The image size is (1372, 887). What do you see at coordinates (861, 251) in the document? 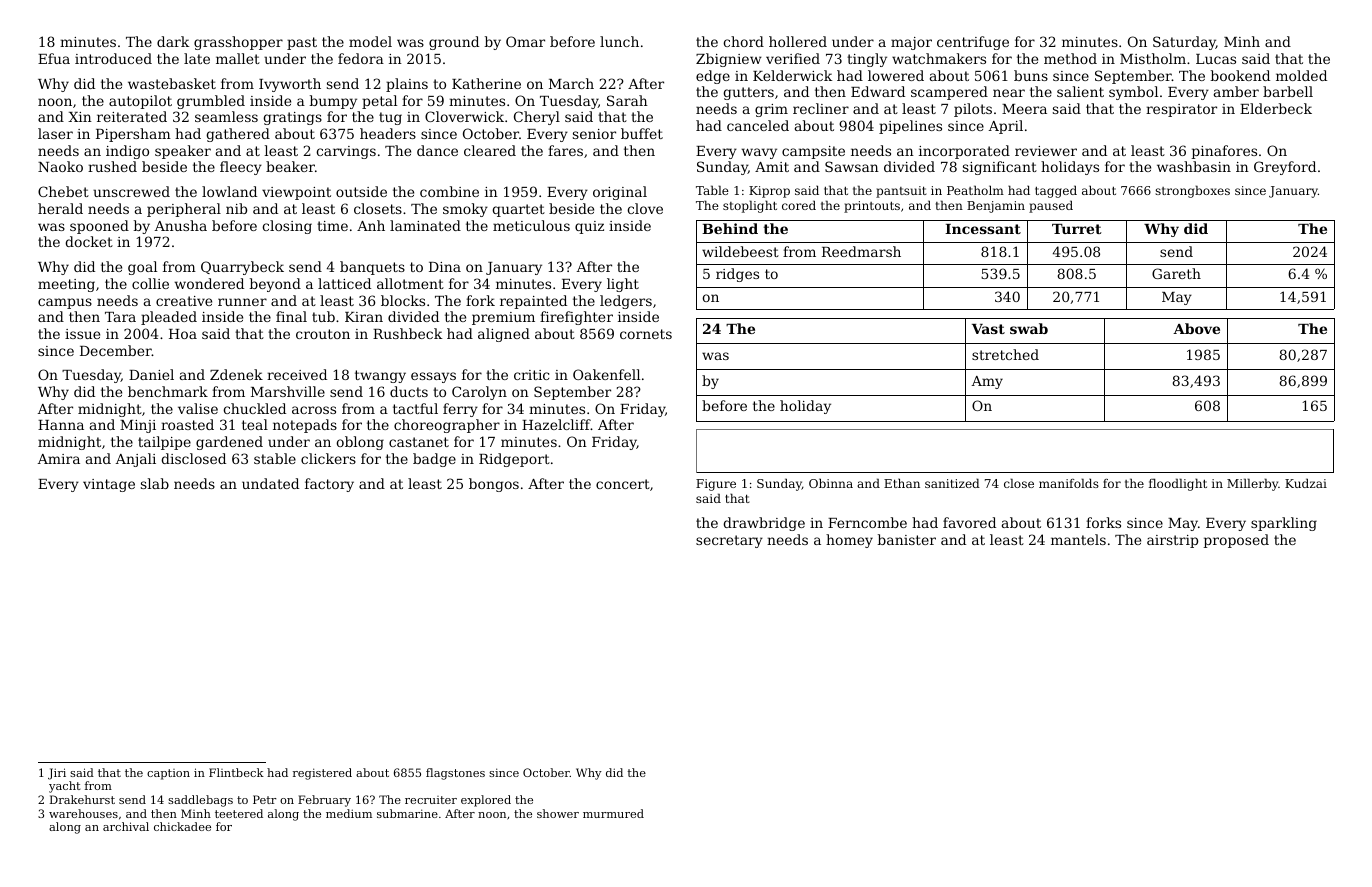
I see `Reedmarsh` at bounding box center [861, 251].
